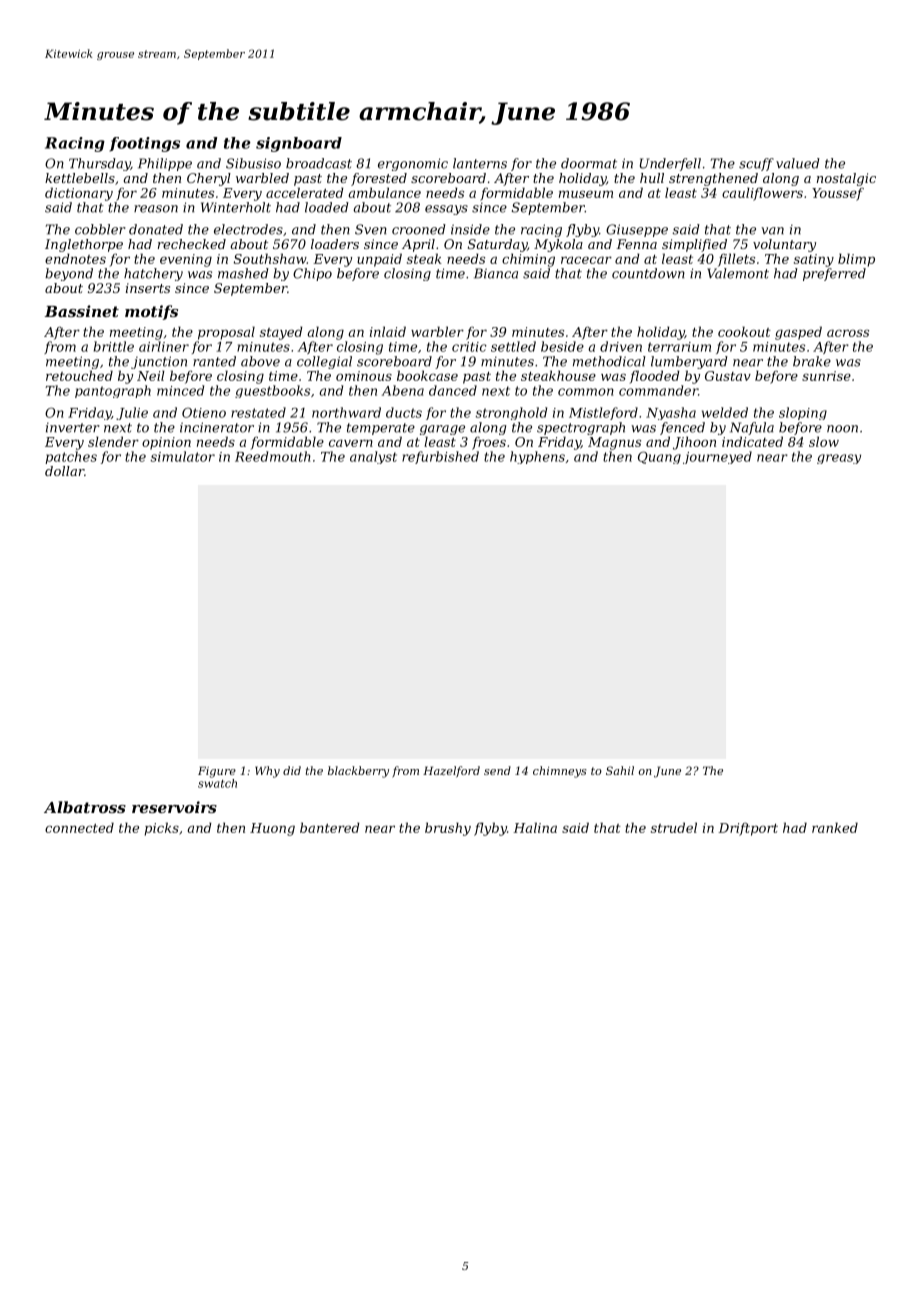 The image size is (924, 1308). Describe the element at coordinates (694, 245) in the document. I see `simplified` at that location.
